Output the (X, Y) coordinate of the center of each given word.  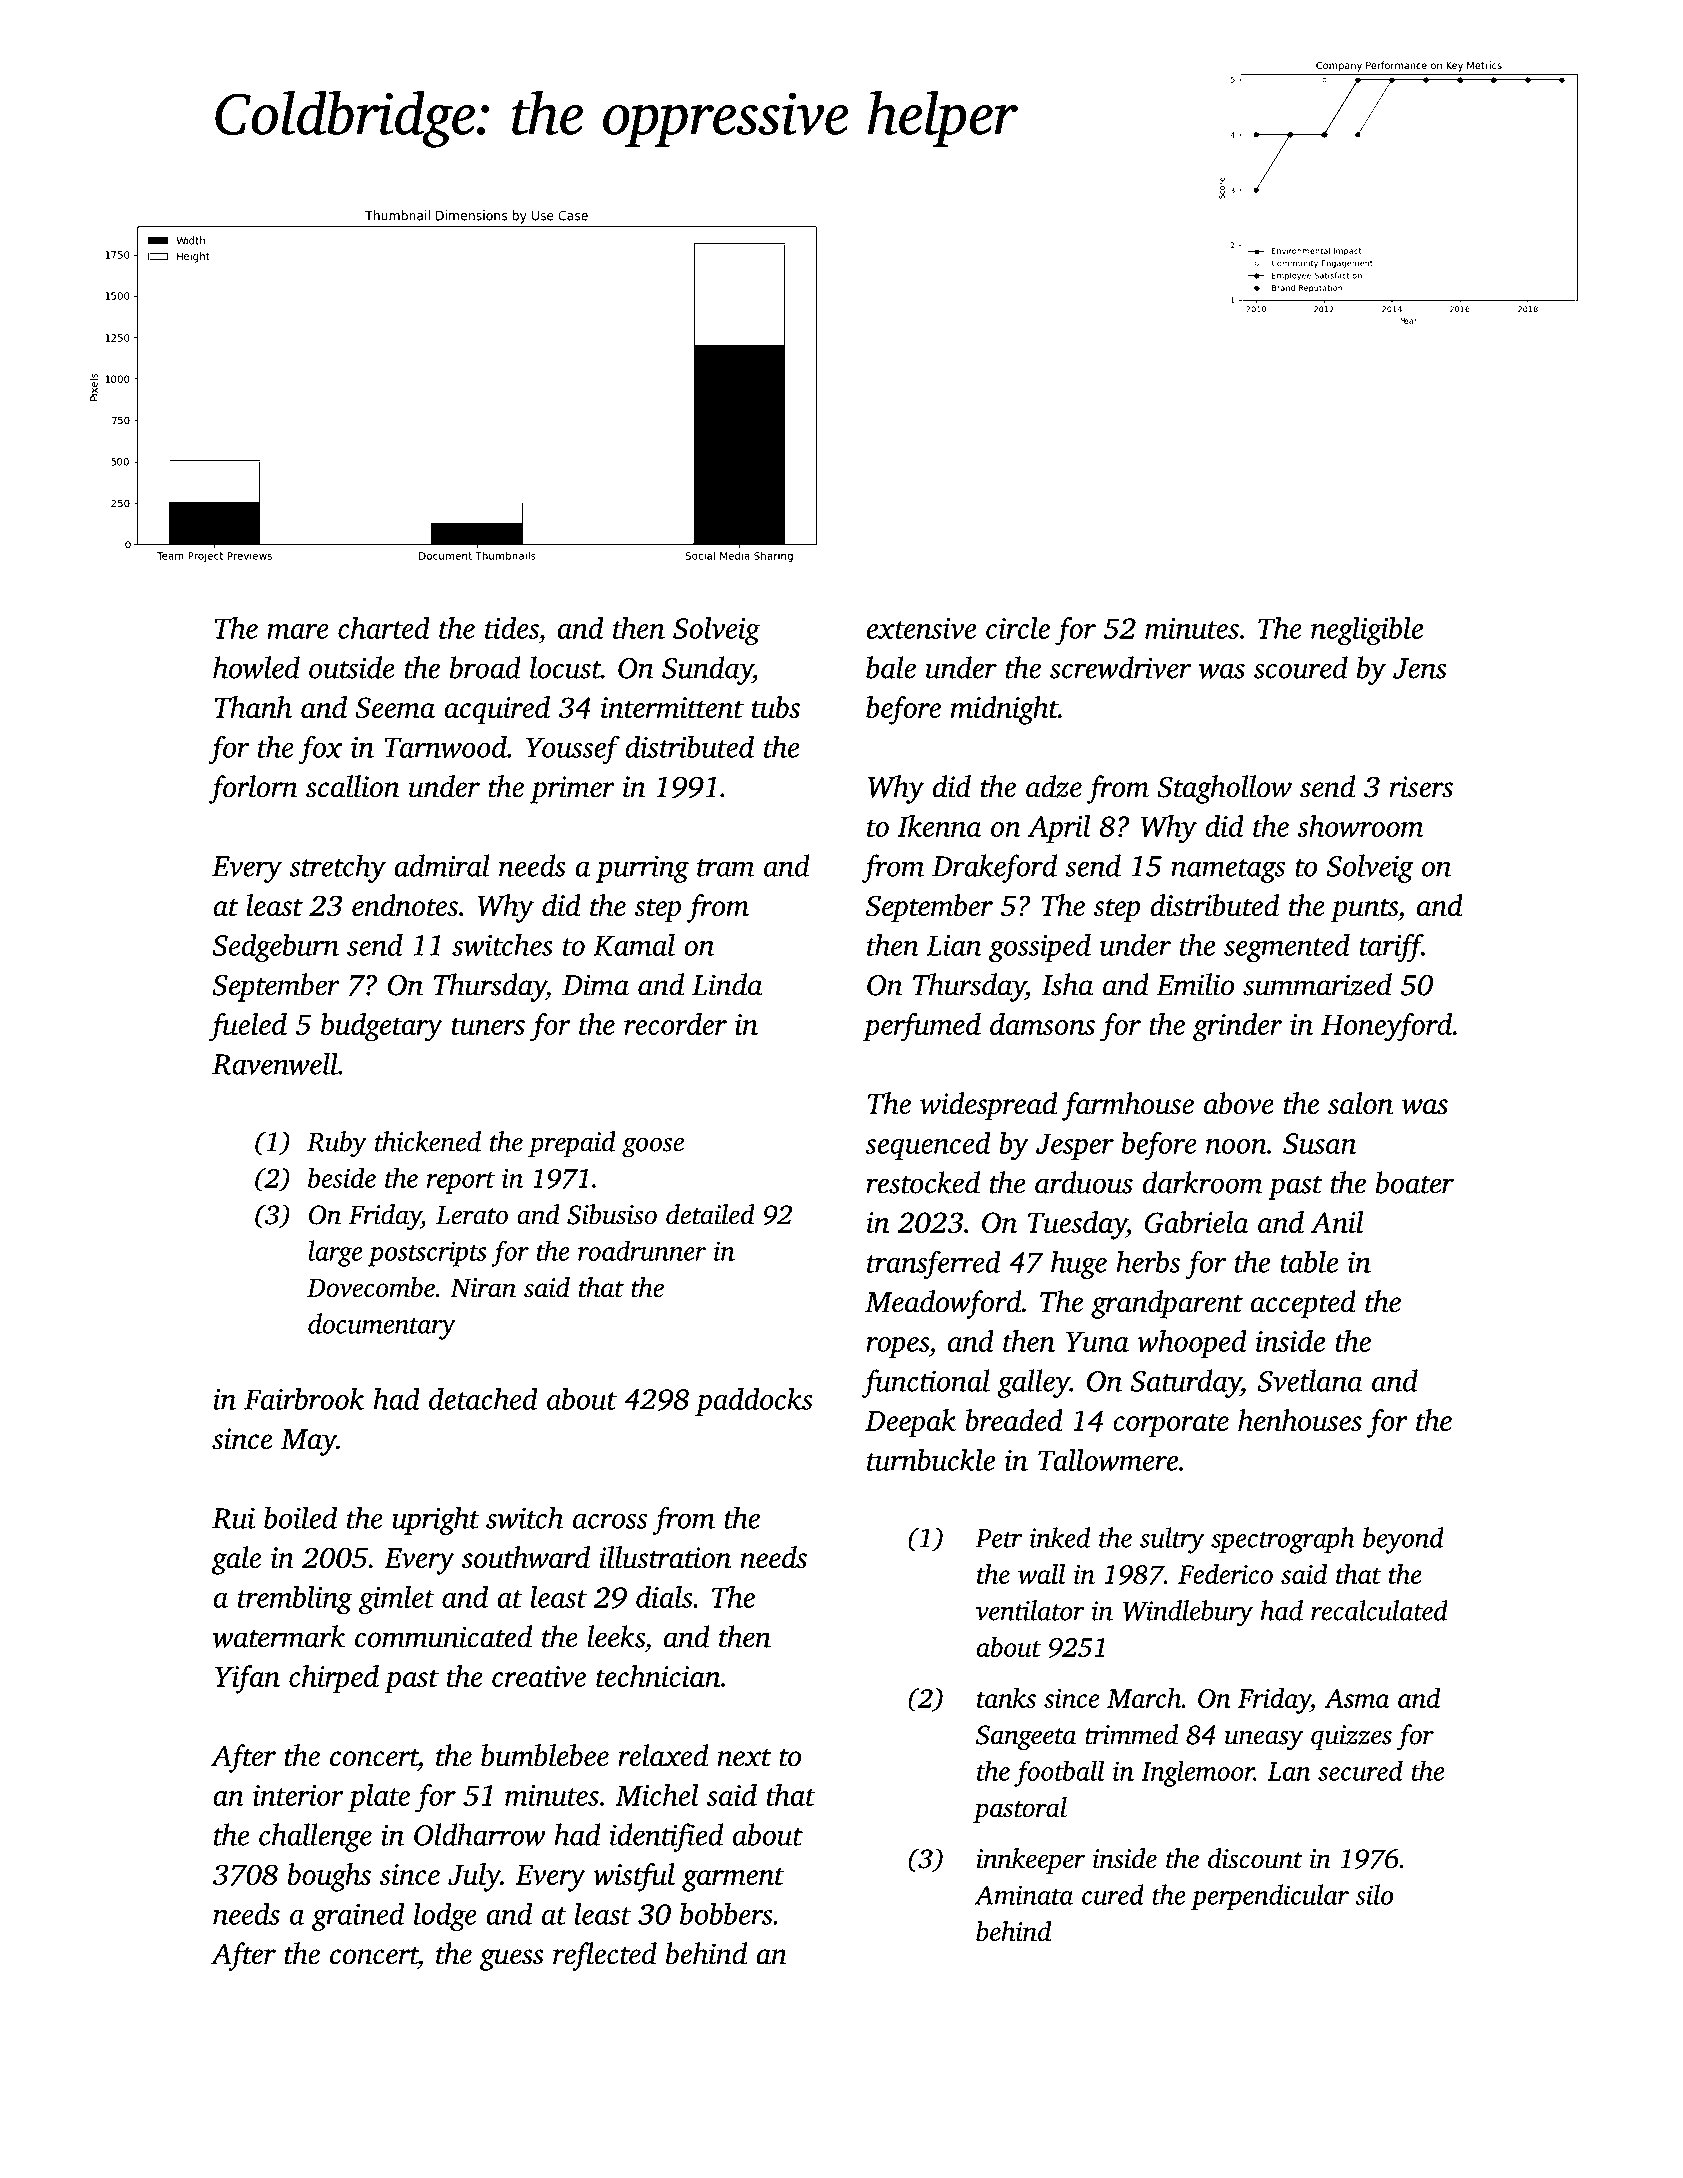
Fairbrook (304, 1398)
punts (1364, 910)
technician (658, 1676)
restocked (923, 1182)
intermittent (672, 707)
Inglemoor (1197, 1773)
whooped (1192, 1344)
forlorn (253, 789)
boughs (329, 1877)
